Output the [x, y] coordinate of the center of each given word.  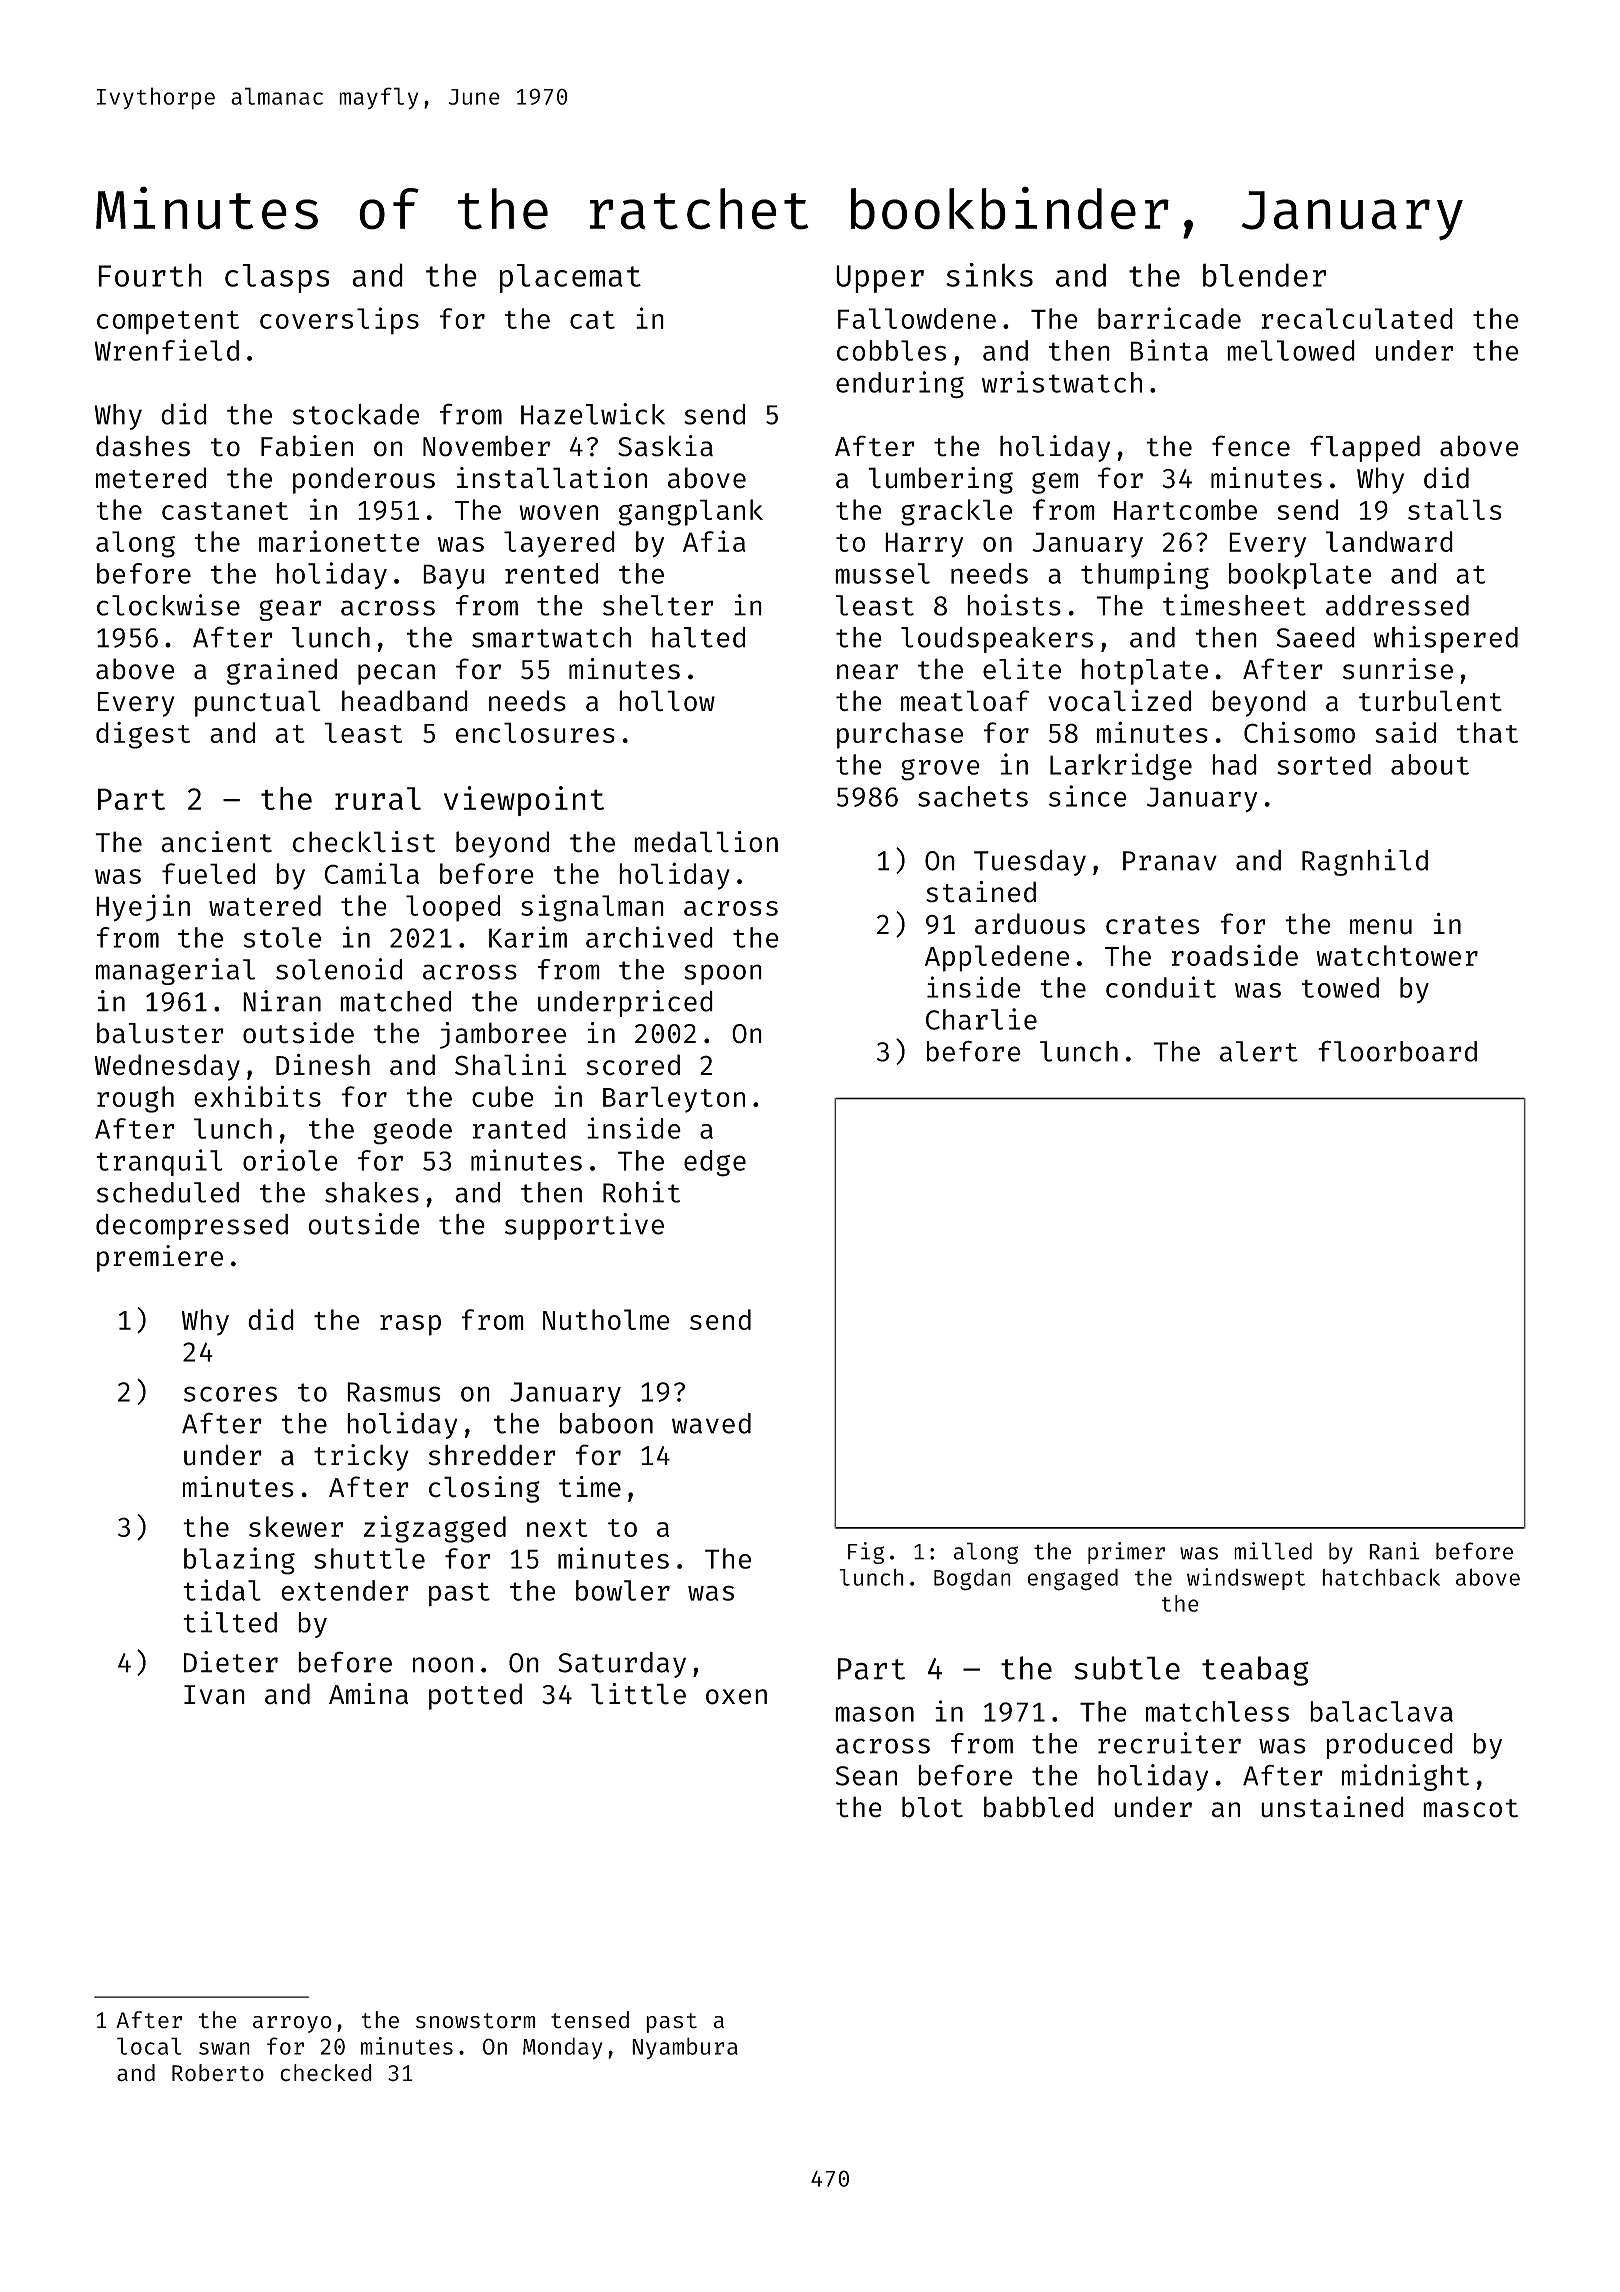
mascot [1470, 1808]
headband [405, 701]
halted [698, 637]
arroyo [292, 2024]
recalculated [1357, 318]
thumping [1145, 576]
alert [1259, 1051]
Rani [1394, 1551]
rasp [410, 1325]
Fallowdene [917, 318]
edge [715, 1163]
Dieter [231, 1662]
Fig [866, 1553]
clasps [277, 278]
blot [932, 1807]
